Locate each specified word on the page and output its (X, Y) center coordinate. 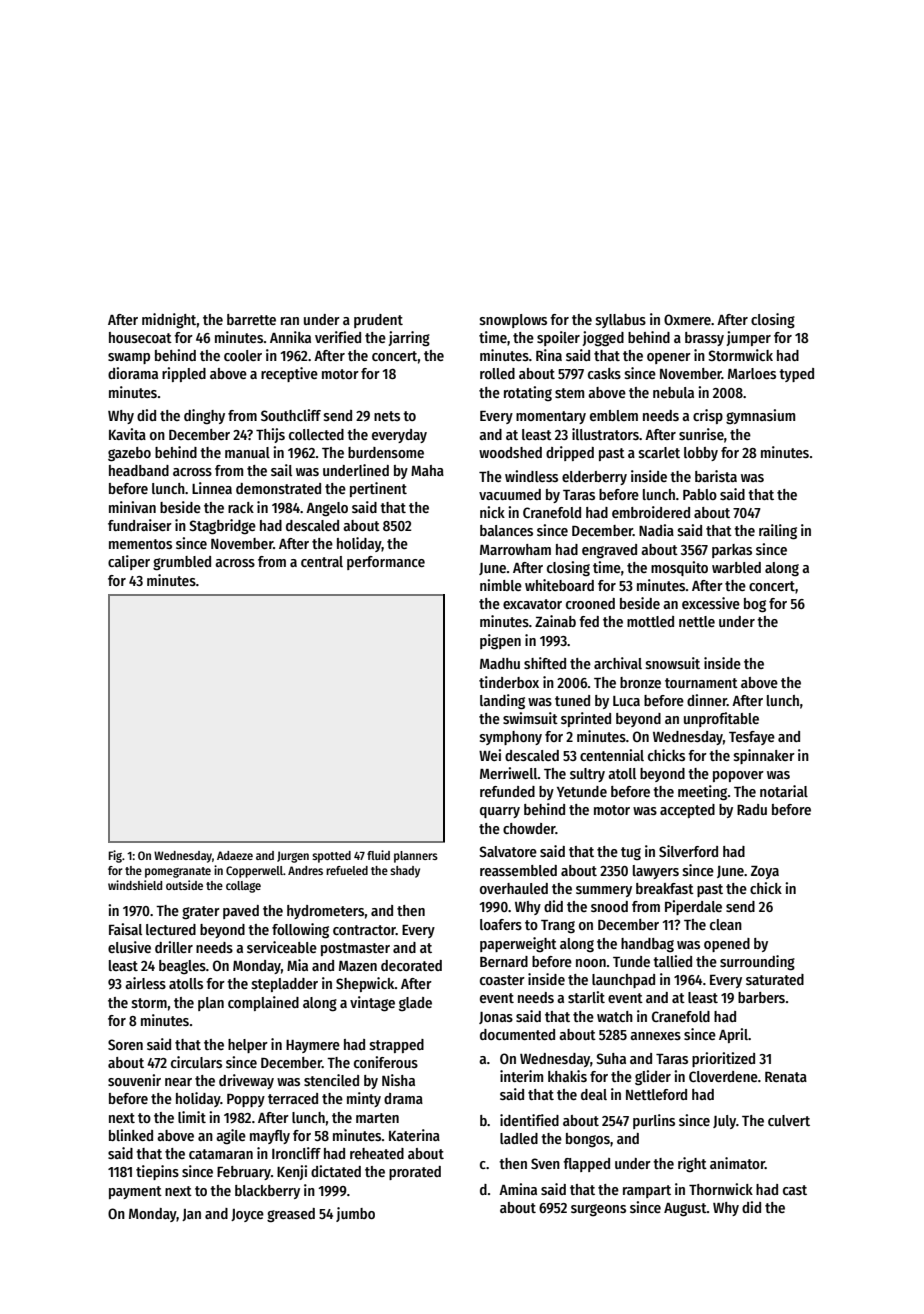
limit (192, 1117)
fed (589, 621)
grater (201, 913)
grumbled (182, 563)
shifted (545, 663)
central (322, 561)
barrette (251, 319)
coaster (502, 980)
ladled (519, 1138)
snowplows (513, 321)
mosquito (679, 568)
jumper (748, 338)
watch (615, 1016)
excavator (532, 604)
